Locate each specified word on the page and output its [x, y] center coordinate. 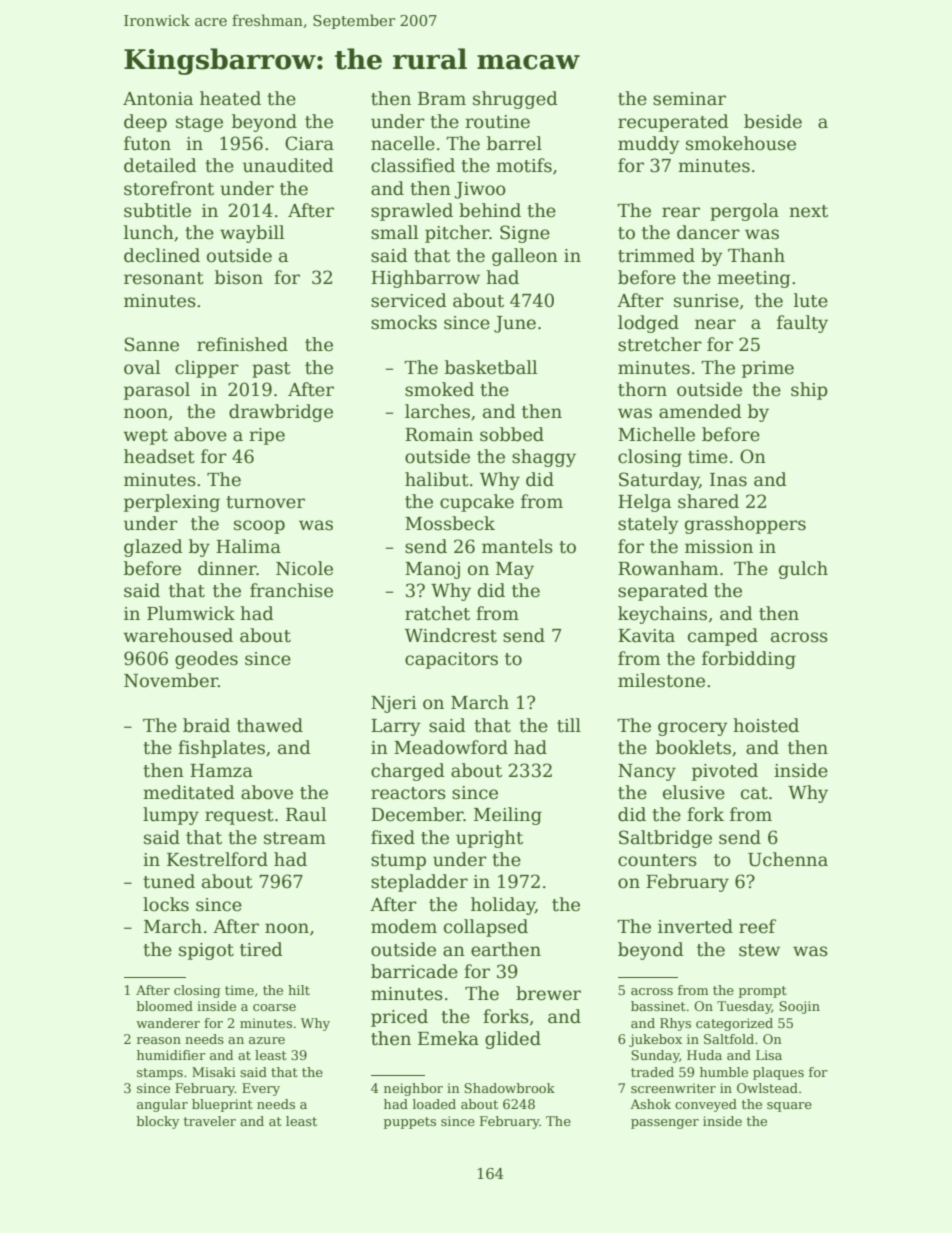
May [515, 570]
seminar [689, 99]
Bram [442, 99]
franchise [291, 590]
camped [723, 637]
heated [230, 98]
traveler [210, 1121]
